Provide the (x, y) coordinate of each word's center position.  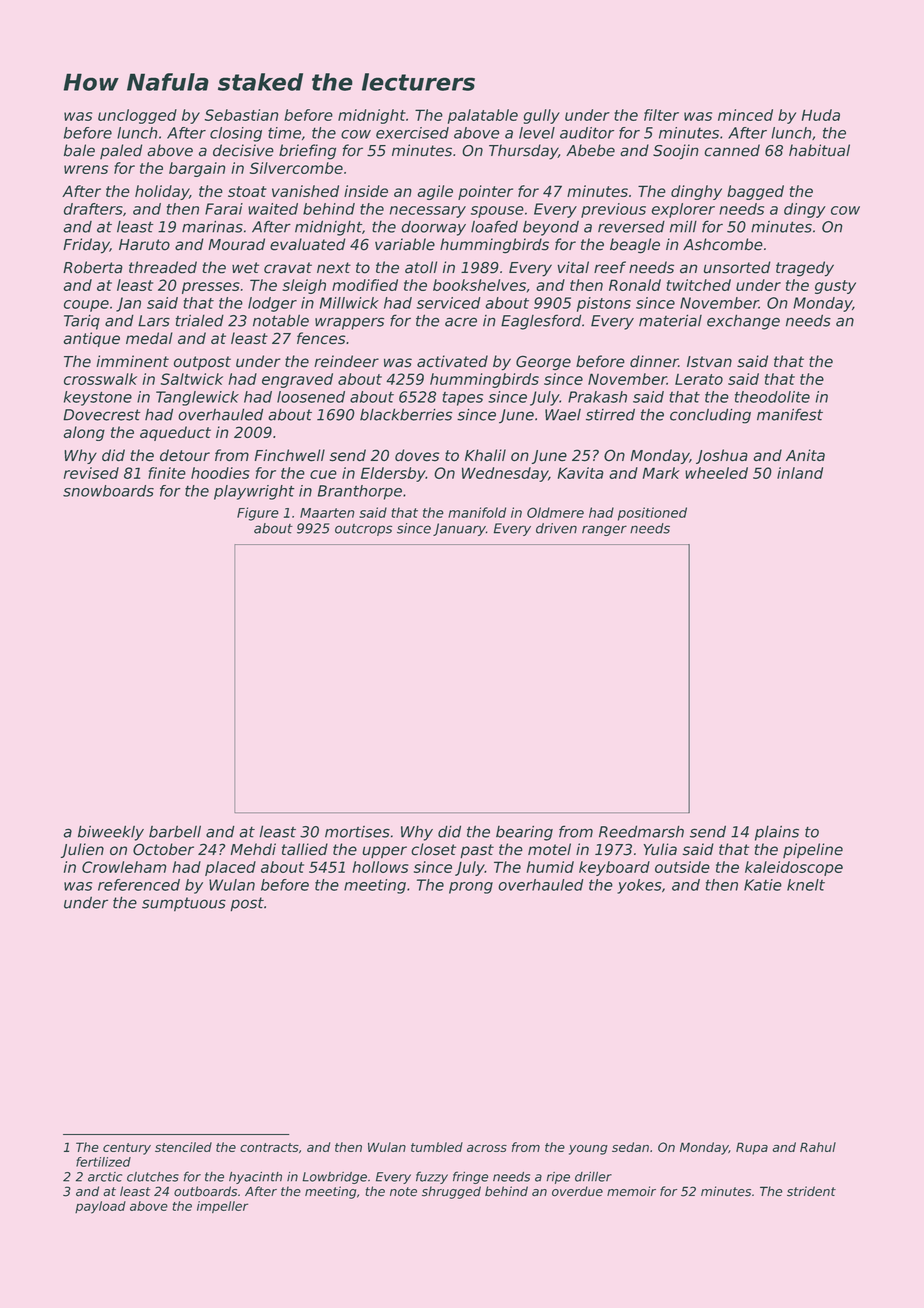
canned (732, 150)
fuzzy (432, 1177)
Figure (258, 514)
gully (541, 116)
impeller (222, 1207)
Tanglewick (197, 398)
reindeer (346, 361)
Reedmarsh (641, 831)
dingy (805, 210)
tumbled (437, 1147)
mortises (357, 832)
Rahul (818, 1147)
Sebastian (242, 115)
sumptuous (184, 904)
